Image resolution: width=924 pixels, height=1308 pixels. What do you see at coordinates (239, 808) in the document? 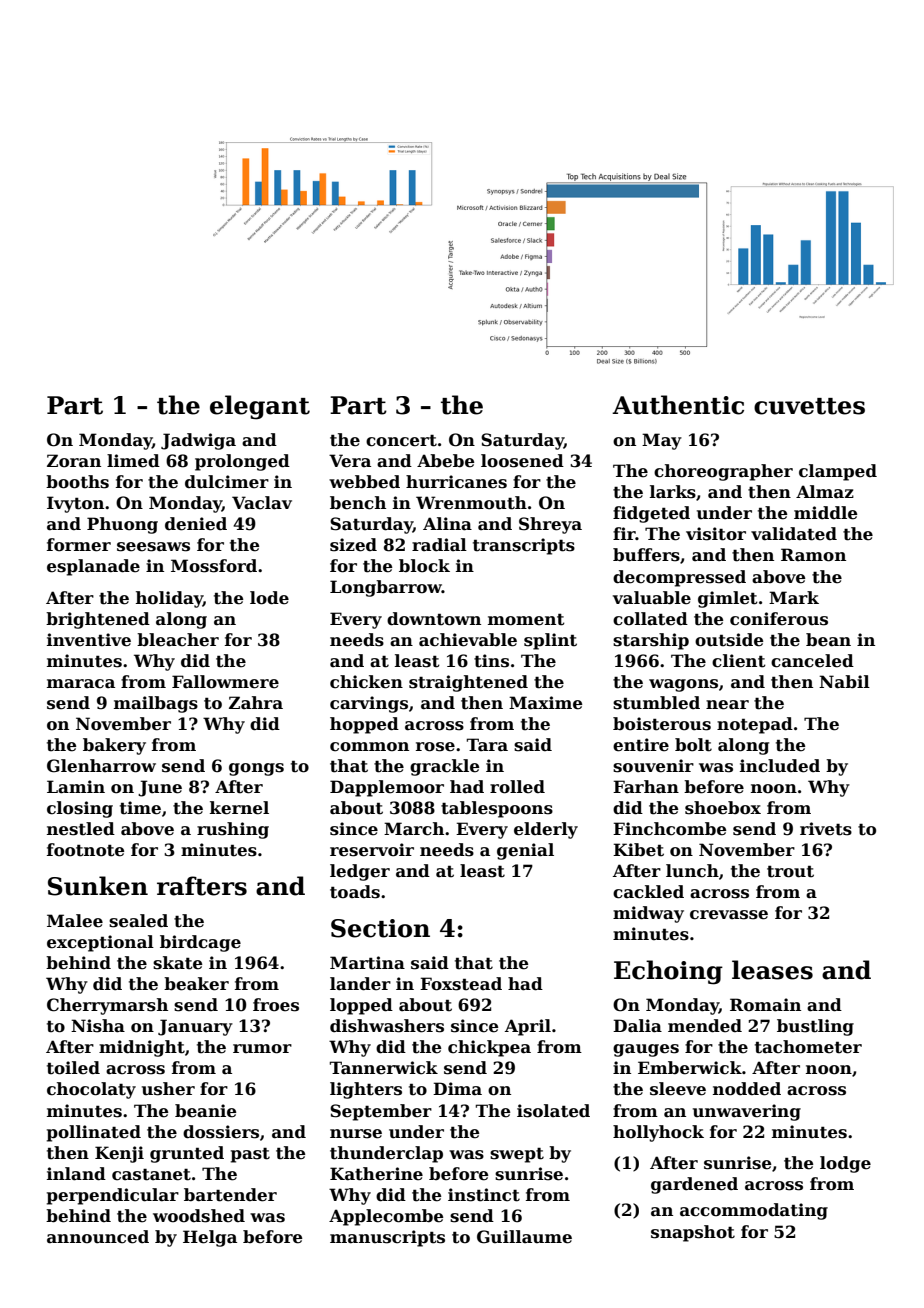
I see `kernel` at bounding box center [239, 808].
